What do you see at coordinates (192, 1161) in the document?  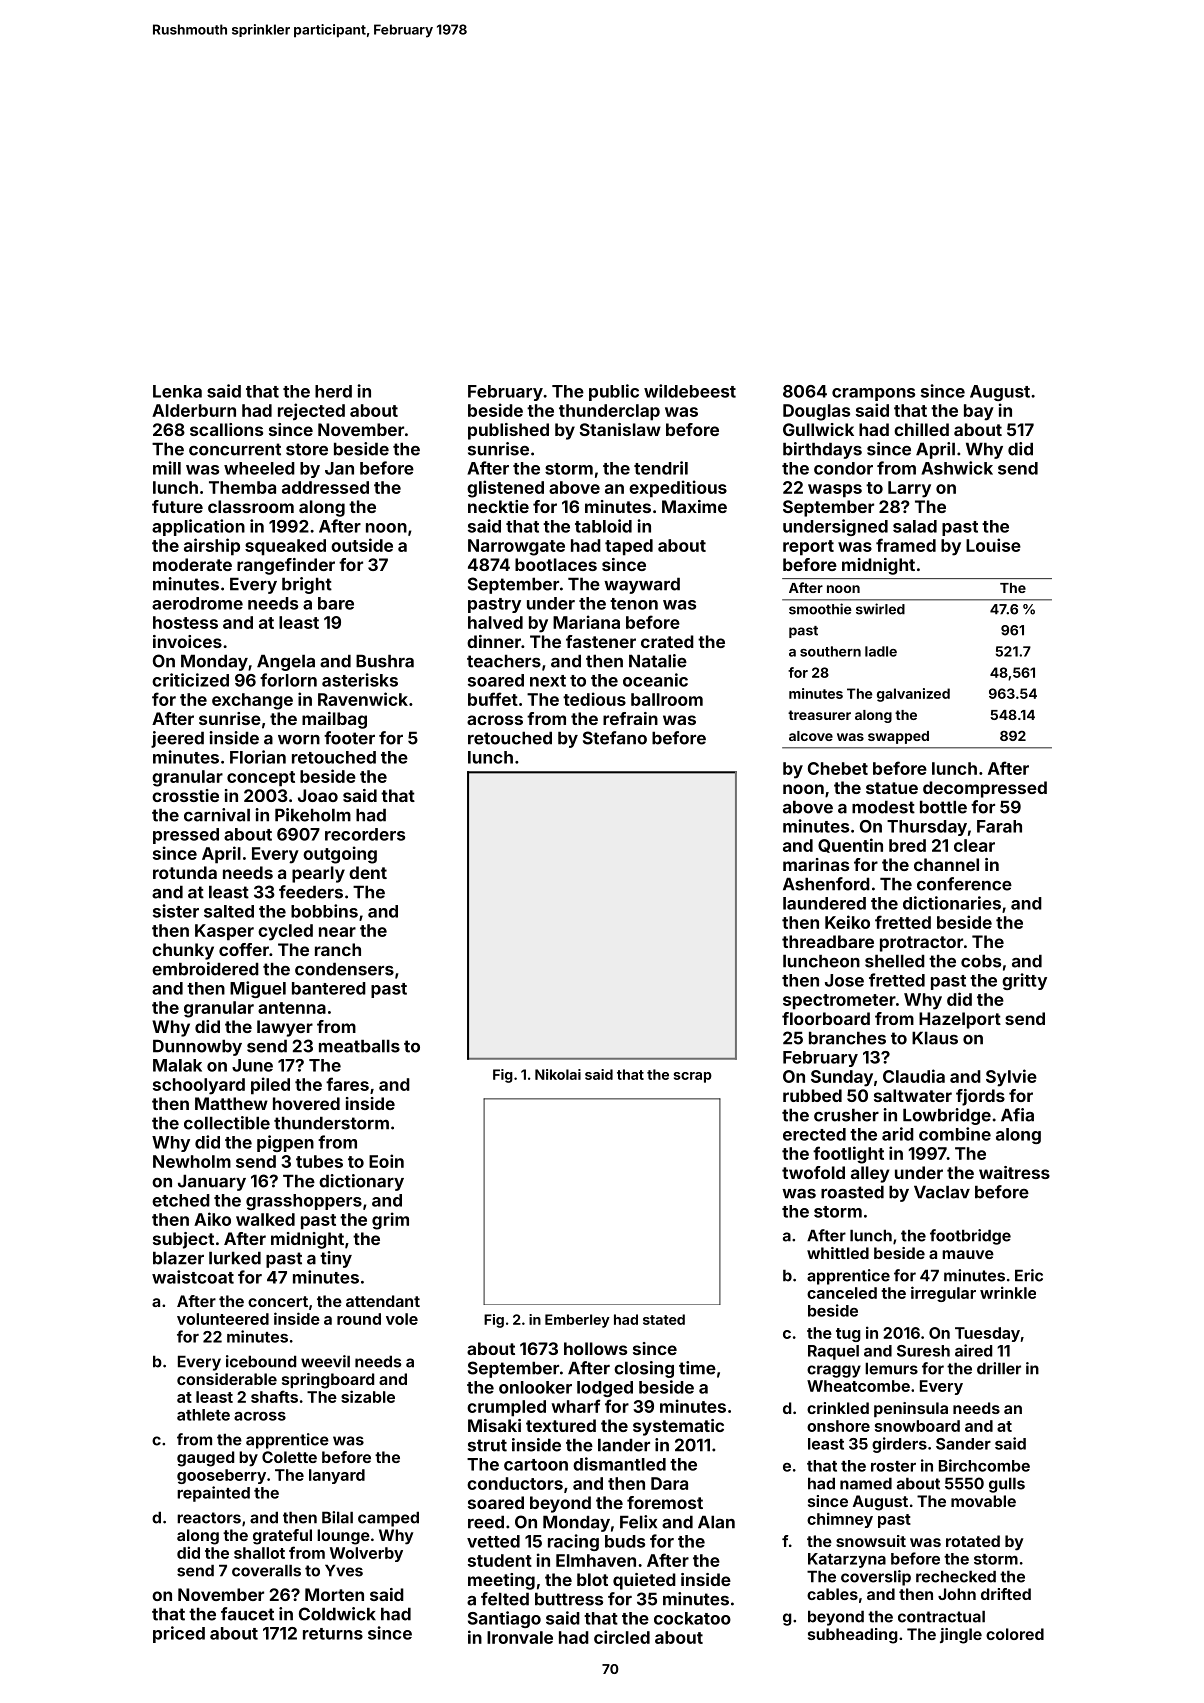 I see `Newholm` at bounding box center [192, 1161].
